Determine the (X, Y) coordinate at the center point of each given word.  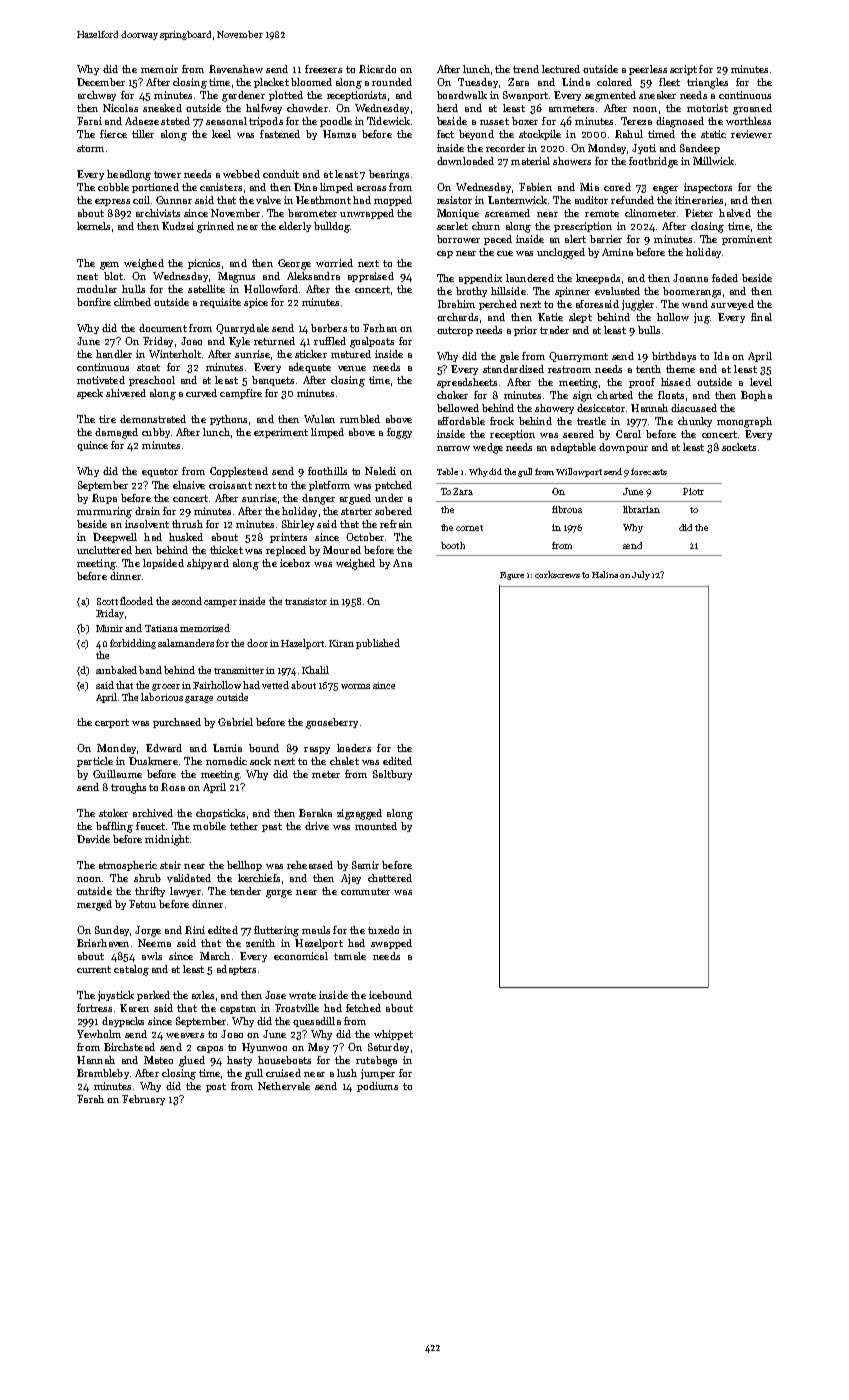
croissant (230, 485)
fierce (113, 134)
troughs (128, 788)
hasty (239, 1061)
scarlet (452, 226)
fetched (363, 1008)
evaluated (617, 291)
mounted (376, 826)
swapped (391, 944)
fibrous (567, 509)
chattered (390, 878)
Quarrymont (578, 357)
